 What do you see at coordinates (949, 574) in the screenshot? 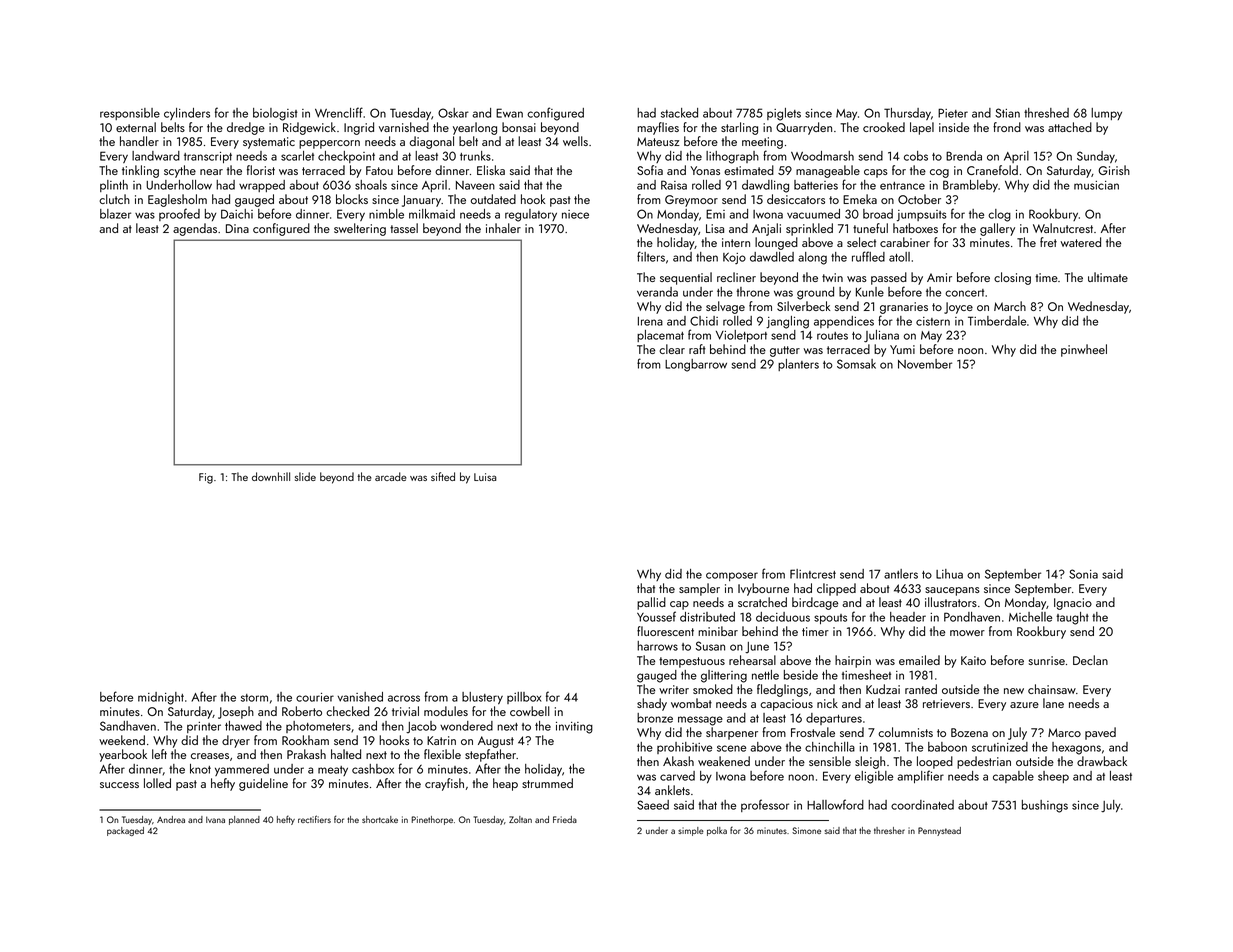
I see `Lihua` at bounding box center [949, 574].
